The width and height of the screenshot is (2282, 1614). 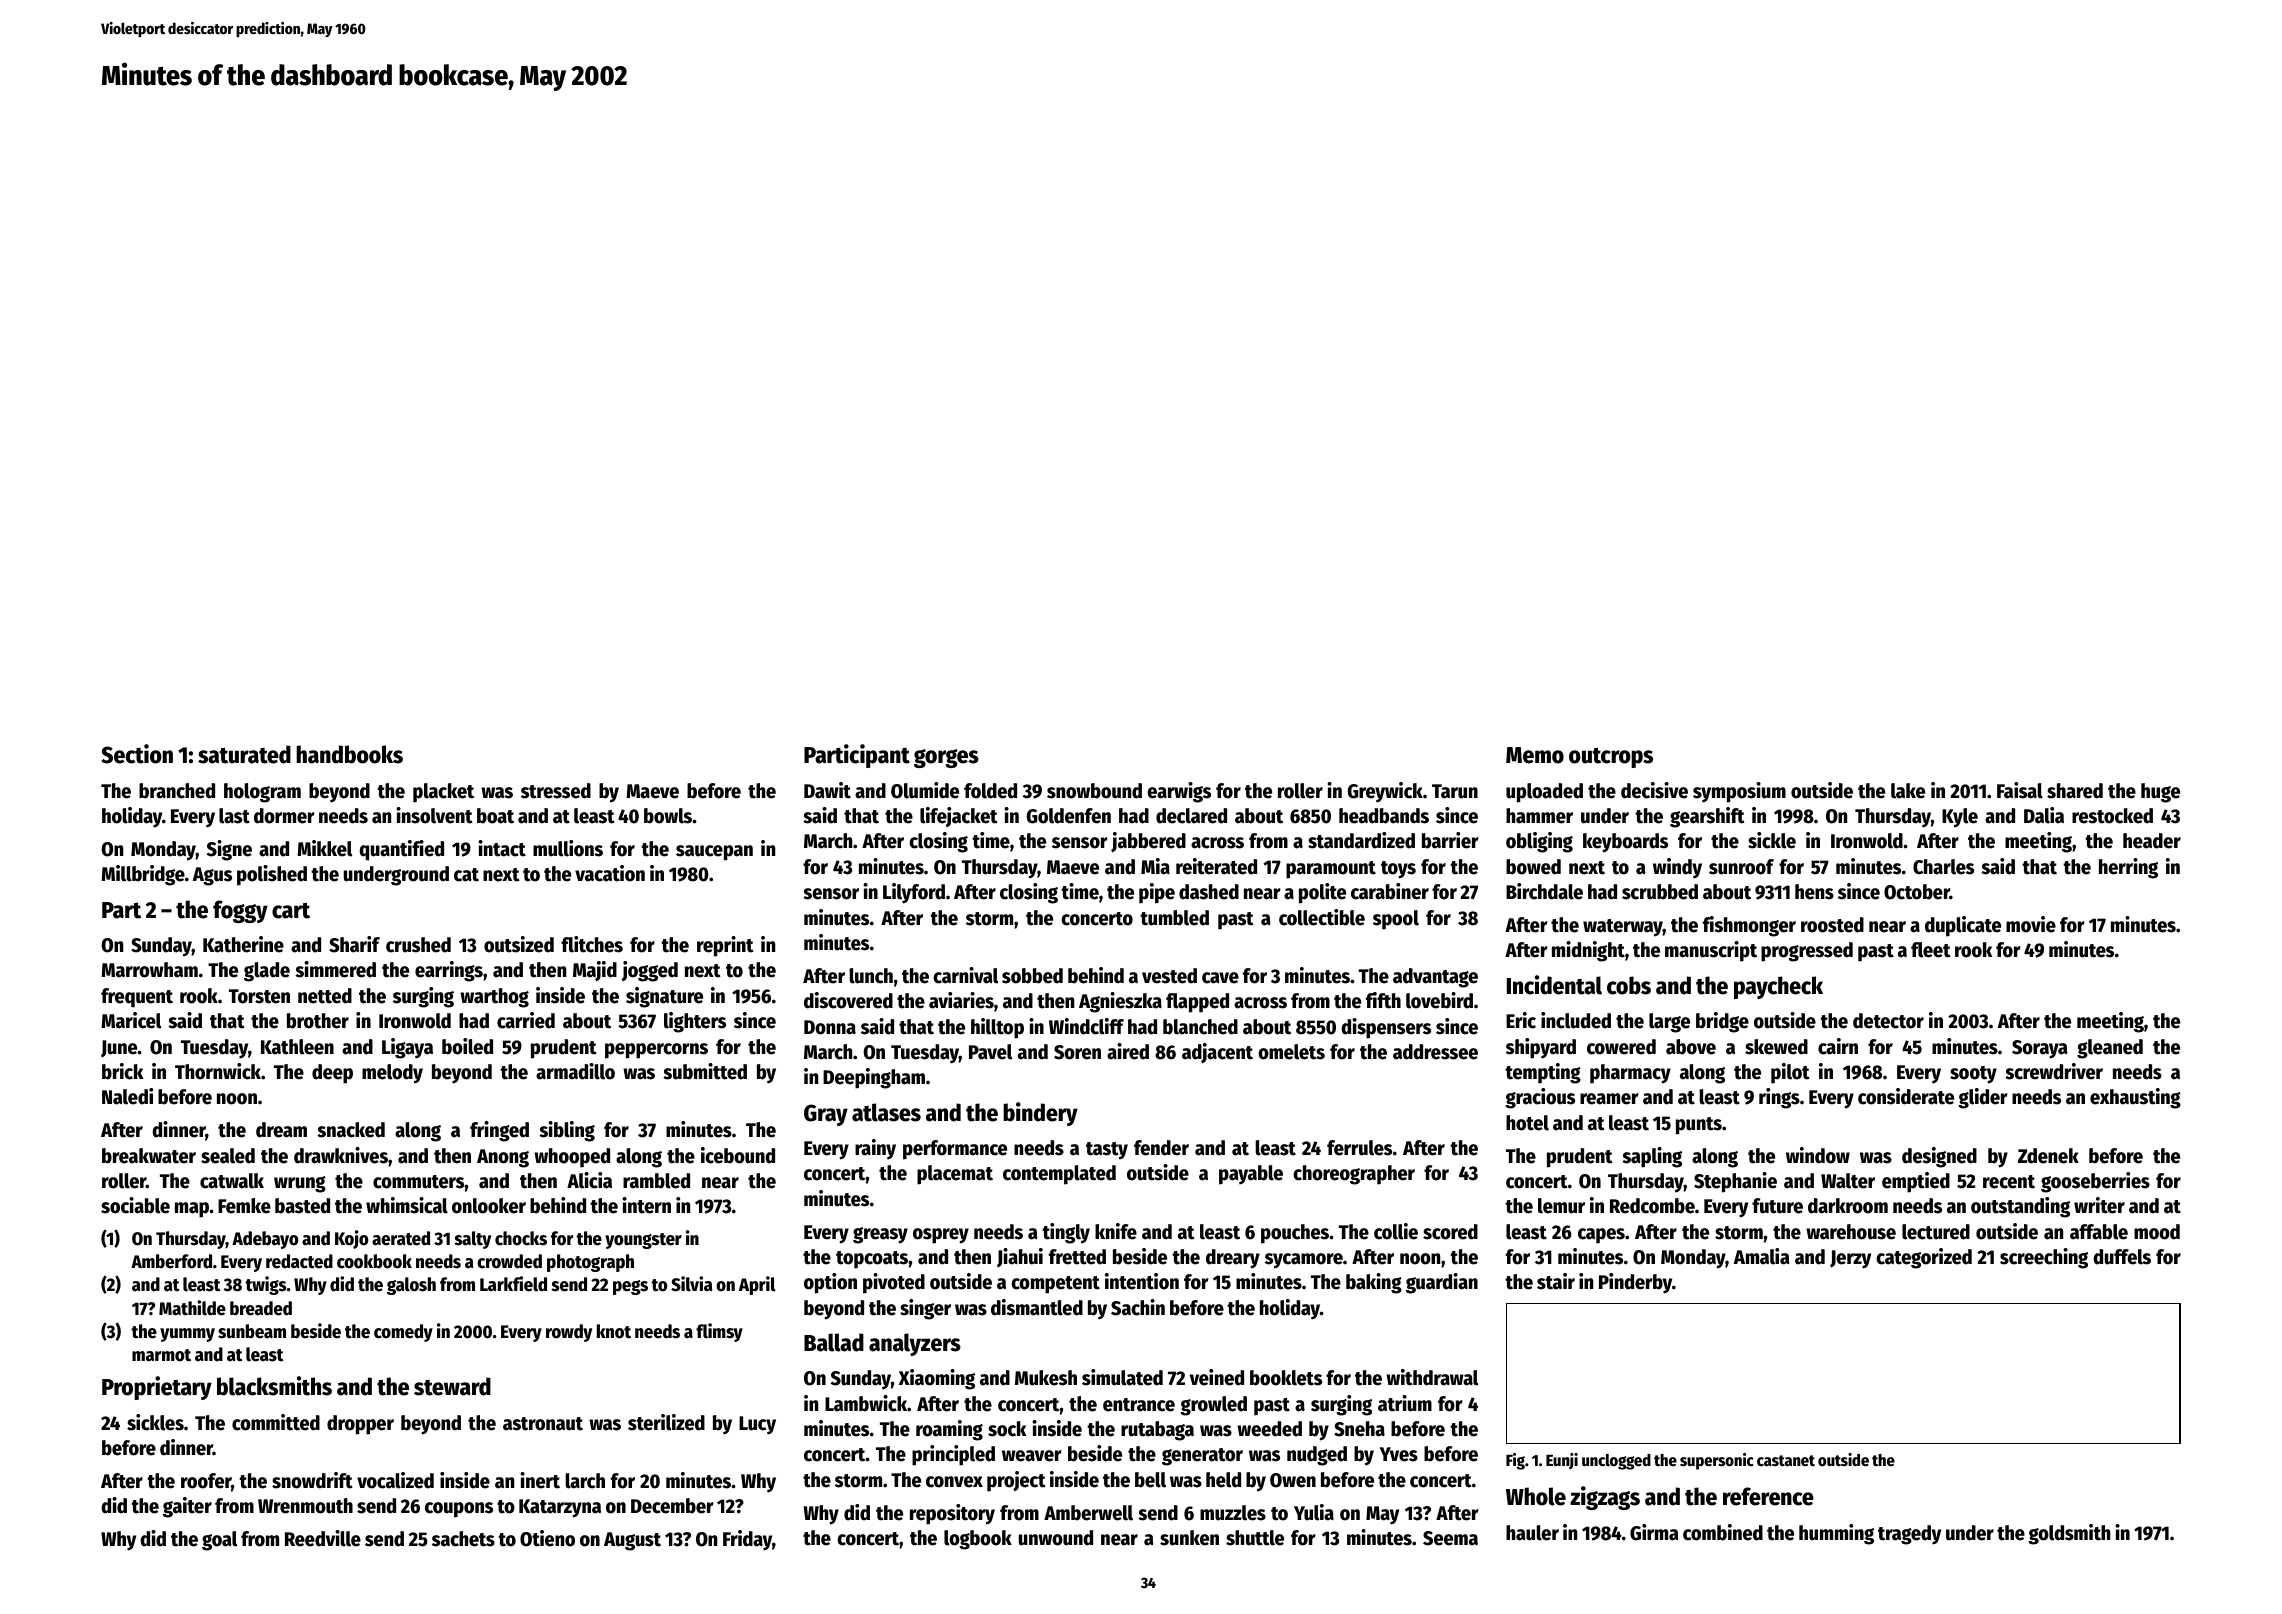 I want to click on whimsical, so click(x=407, y=1205).
